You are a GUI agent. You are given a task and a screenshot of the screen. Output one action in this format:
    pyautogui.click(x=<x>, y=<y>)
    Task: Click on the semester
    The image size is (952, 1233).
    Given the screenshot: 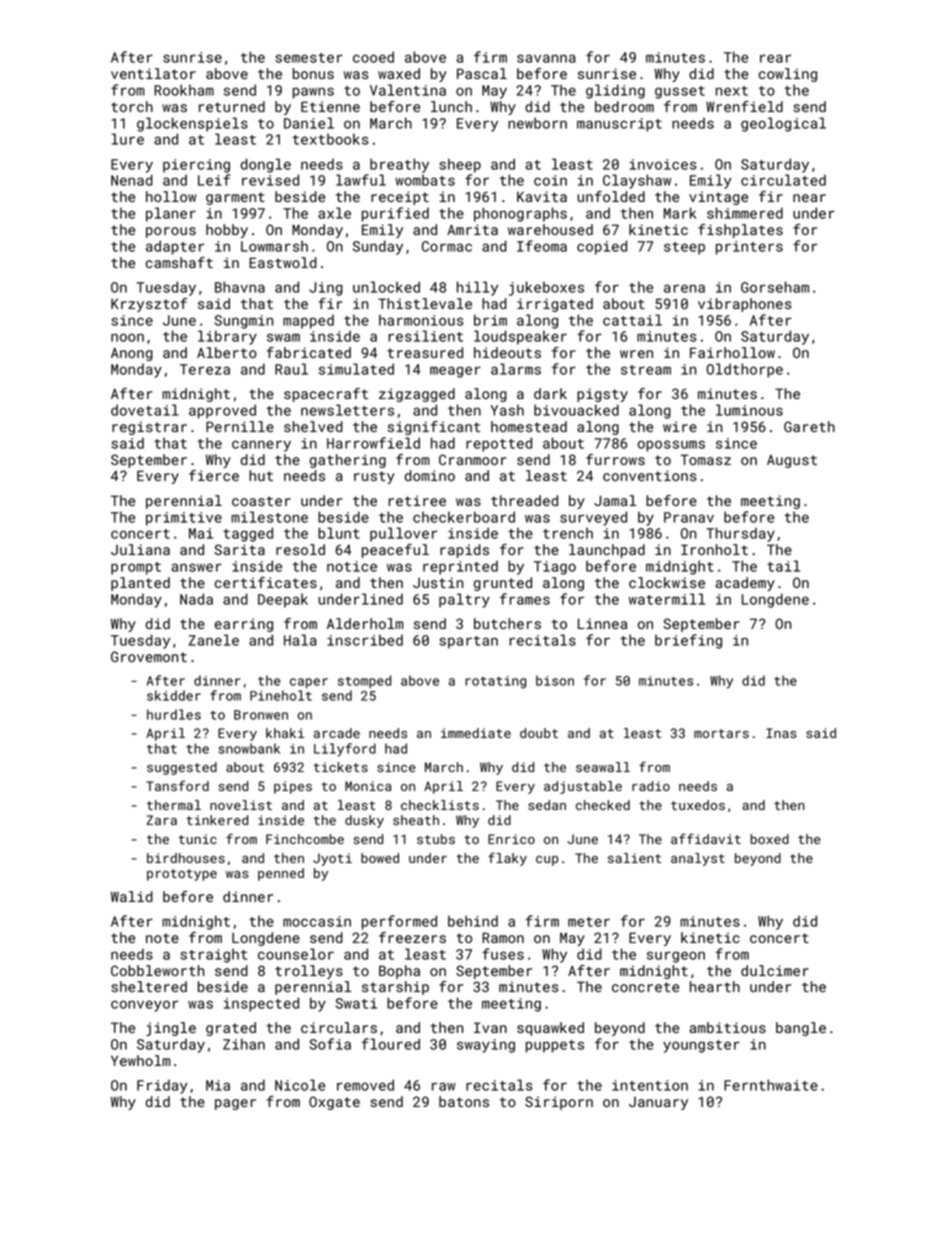 What is the action you would take?
    pyautogui.click(x=309, y=58)
